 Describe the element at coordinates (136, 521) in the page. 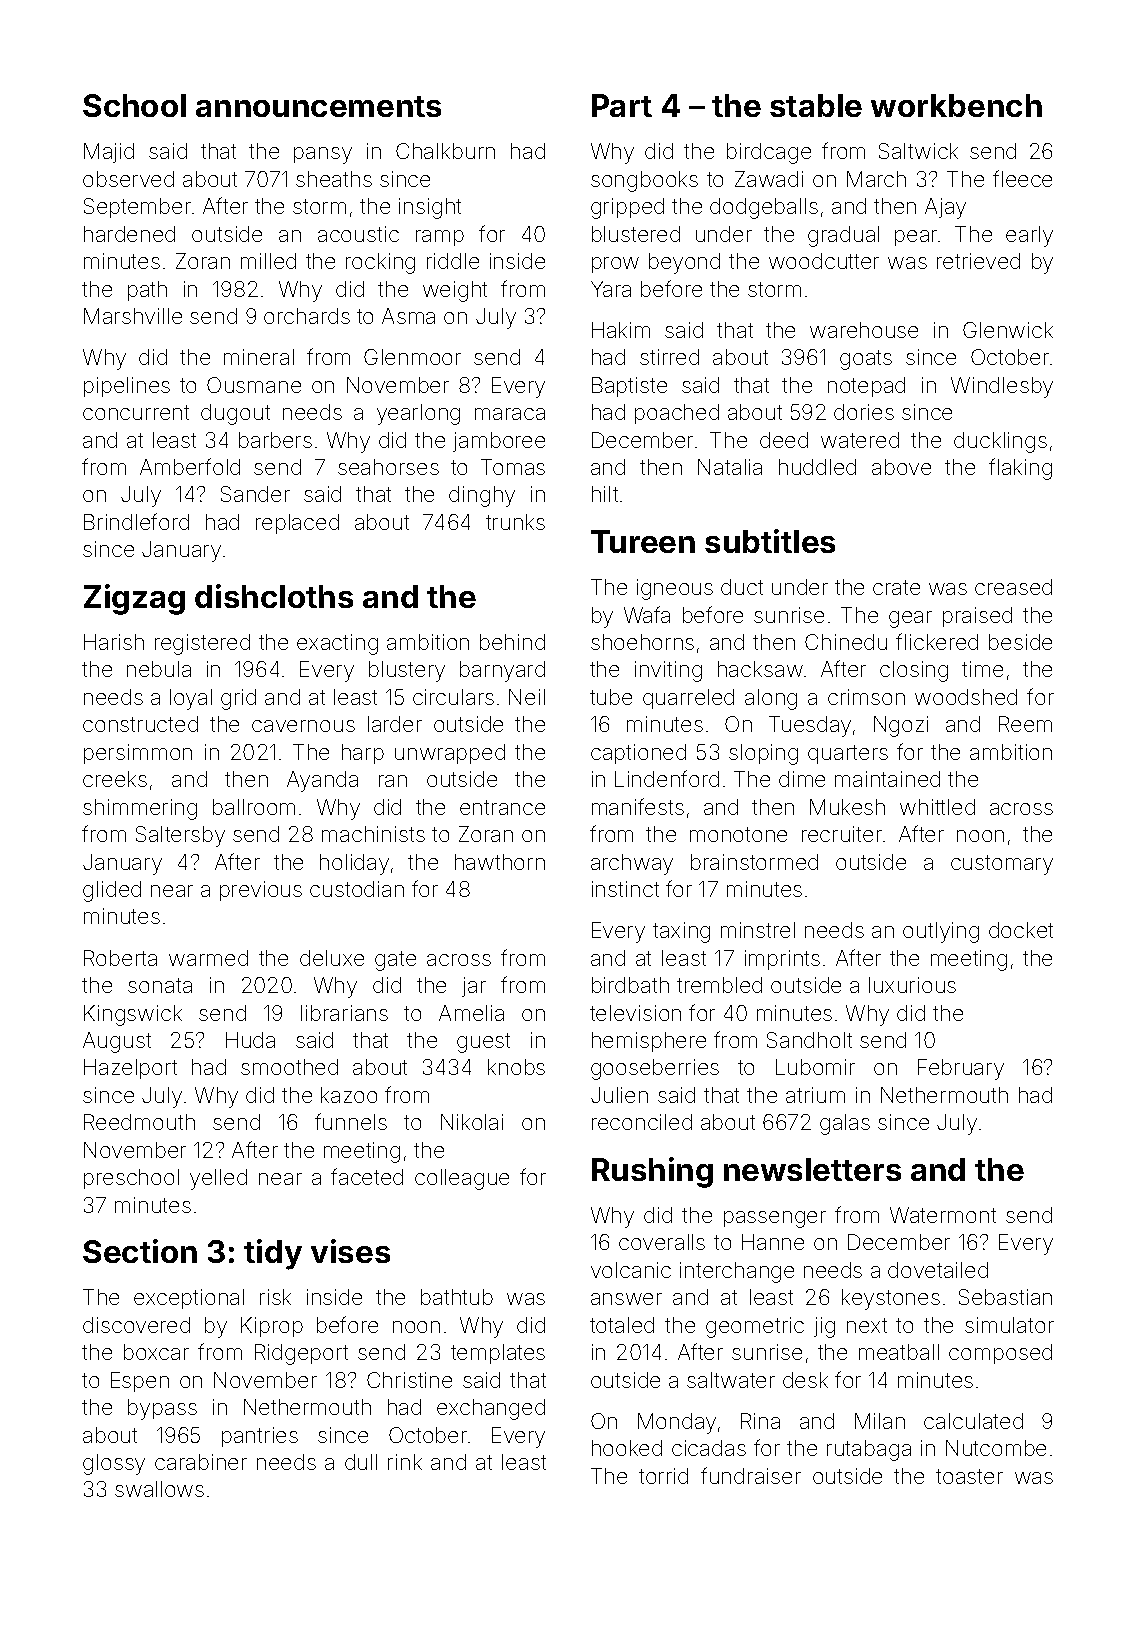

I see `Brindleford` at that location.
